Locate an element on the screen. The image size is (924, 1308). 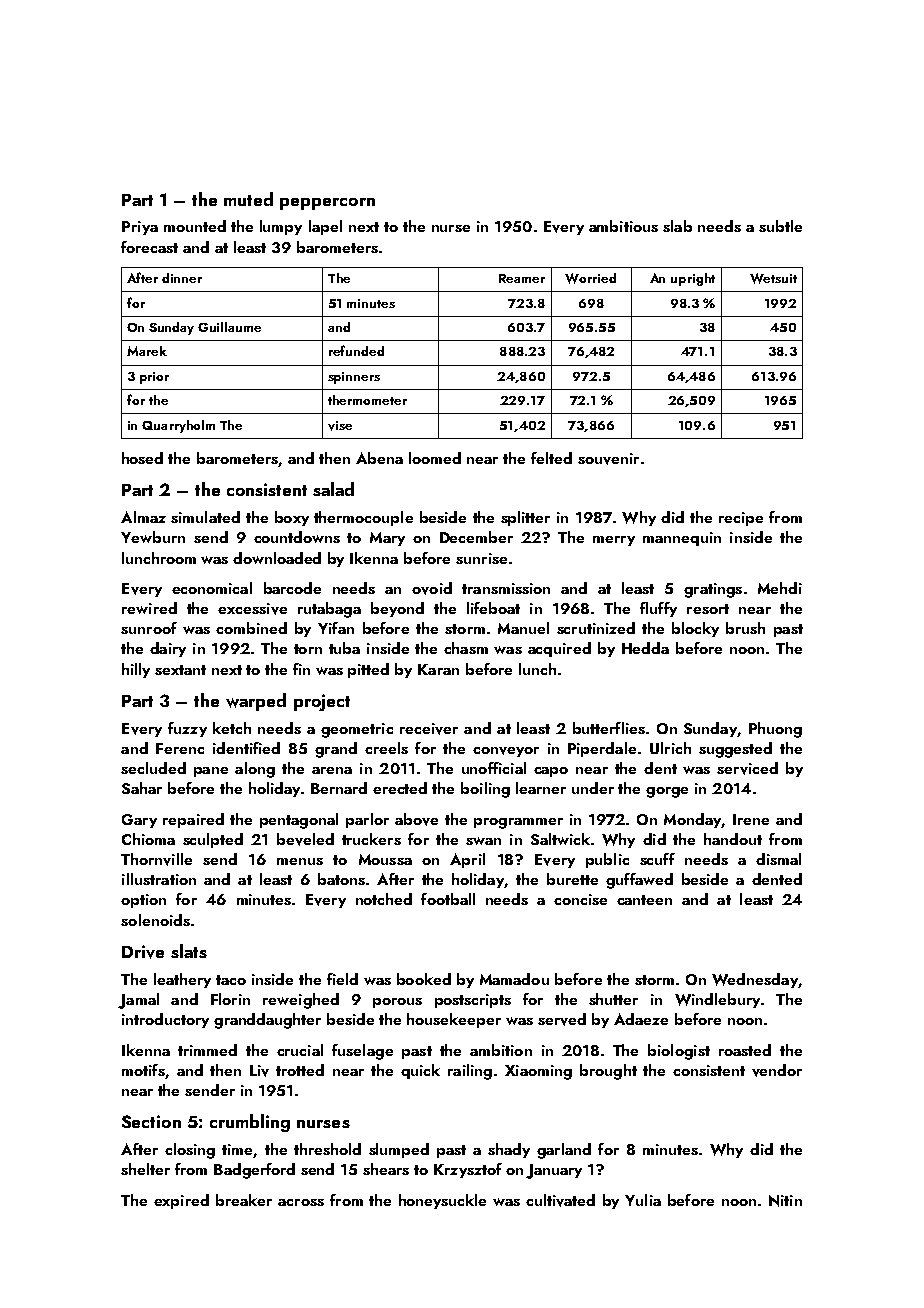
parlor is located at coordinates (367, 820).
